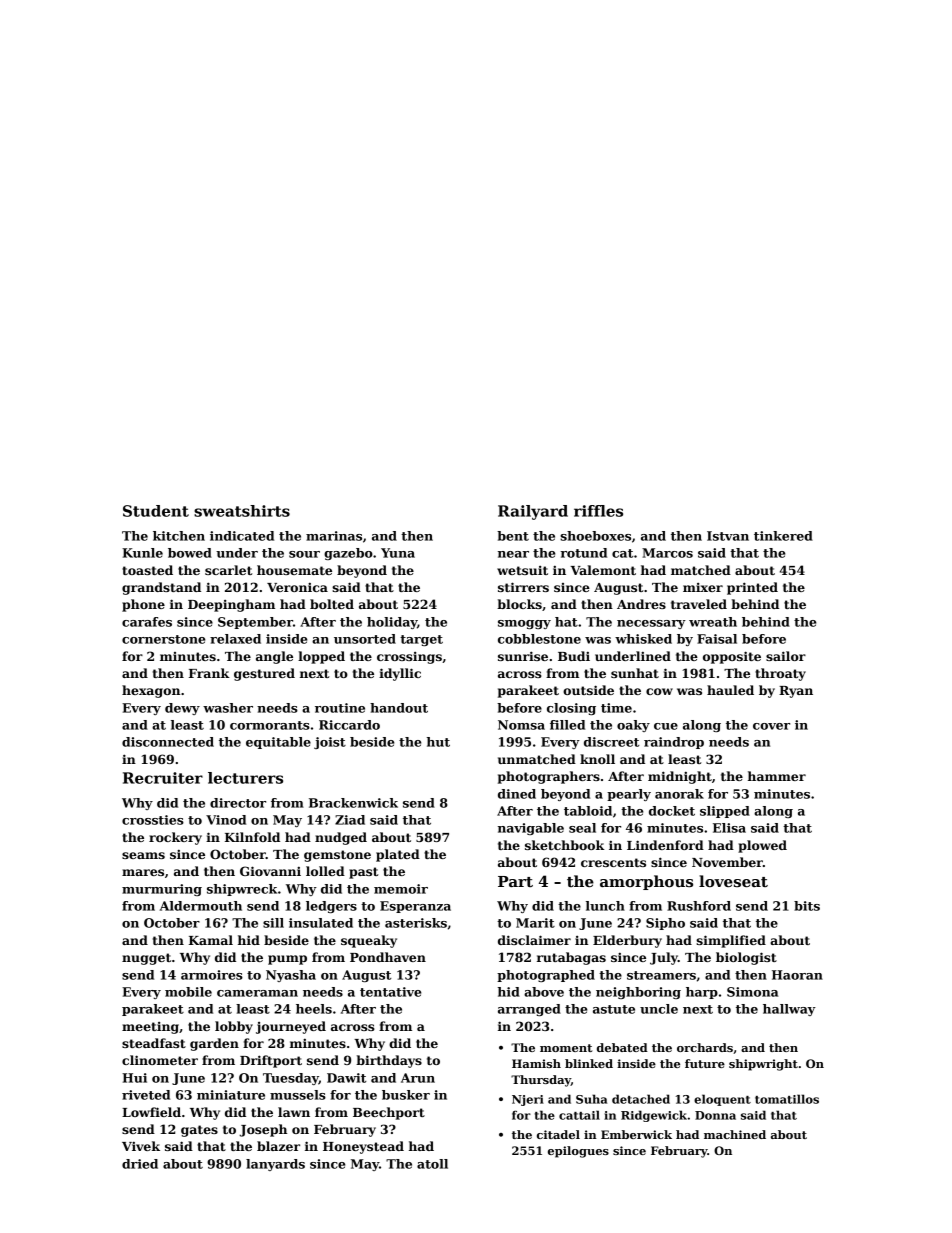 The height and width of the screenshot is (1233, 952). What do you see at coordinates (242, 511) in the screenshot?
I see `sweatshirts` at bounding box center [242, 511].
